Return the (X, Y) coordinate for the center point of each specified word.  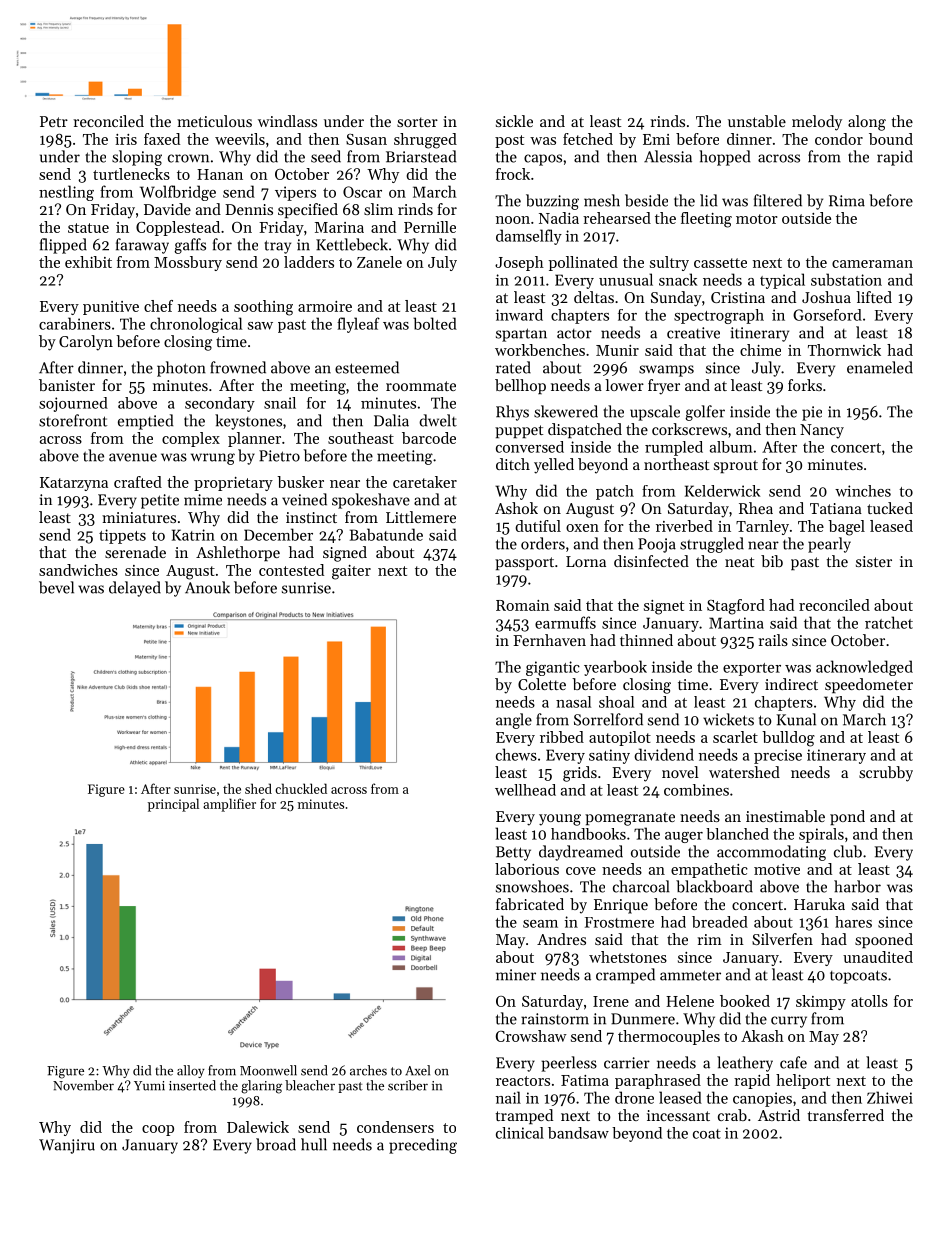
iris (126, 139)
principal (173, 805)
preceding (423, 1146)
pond (847, 817)
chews (516, 754)
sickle (514, 121)
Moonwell (268, 1070)
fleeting (706, 220)
